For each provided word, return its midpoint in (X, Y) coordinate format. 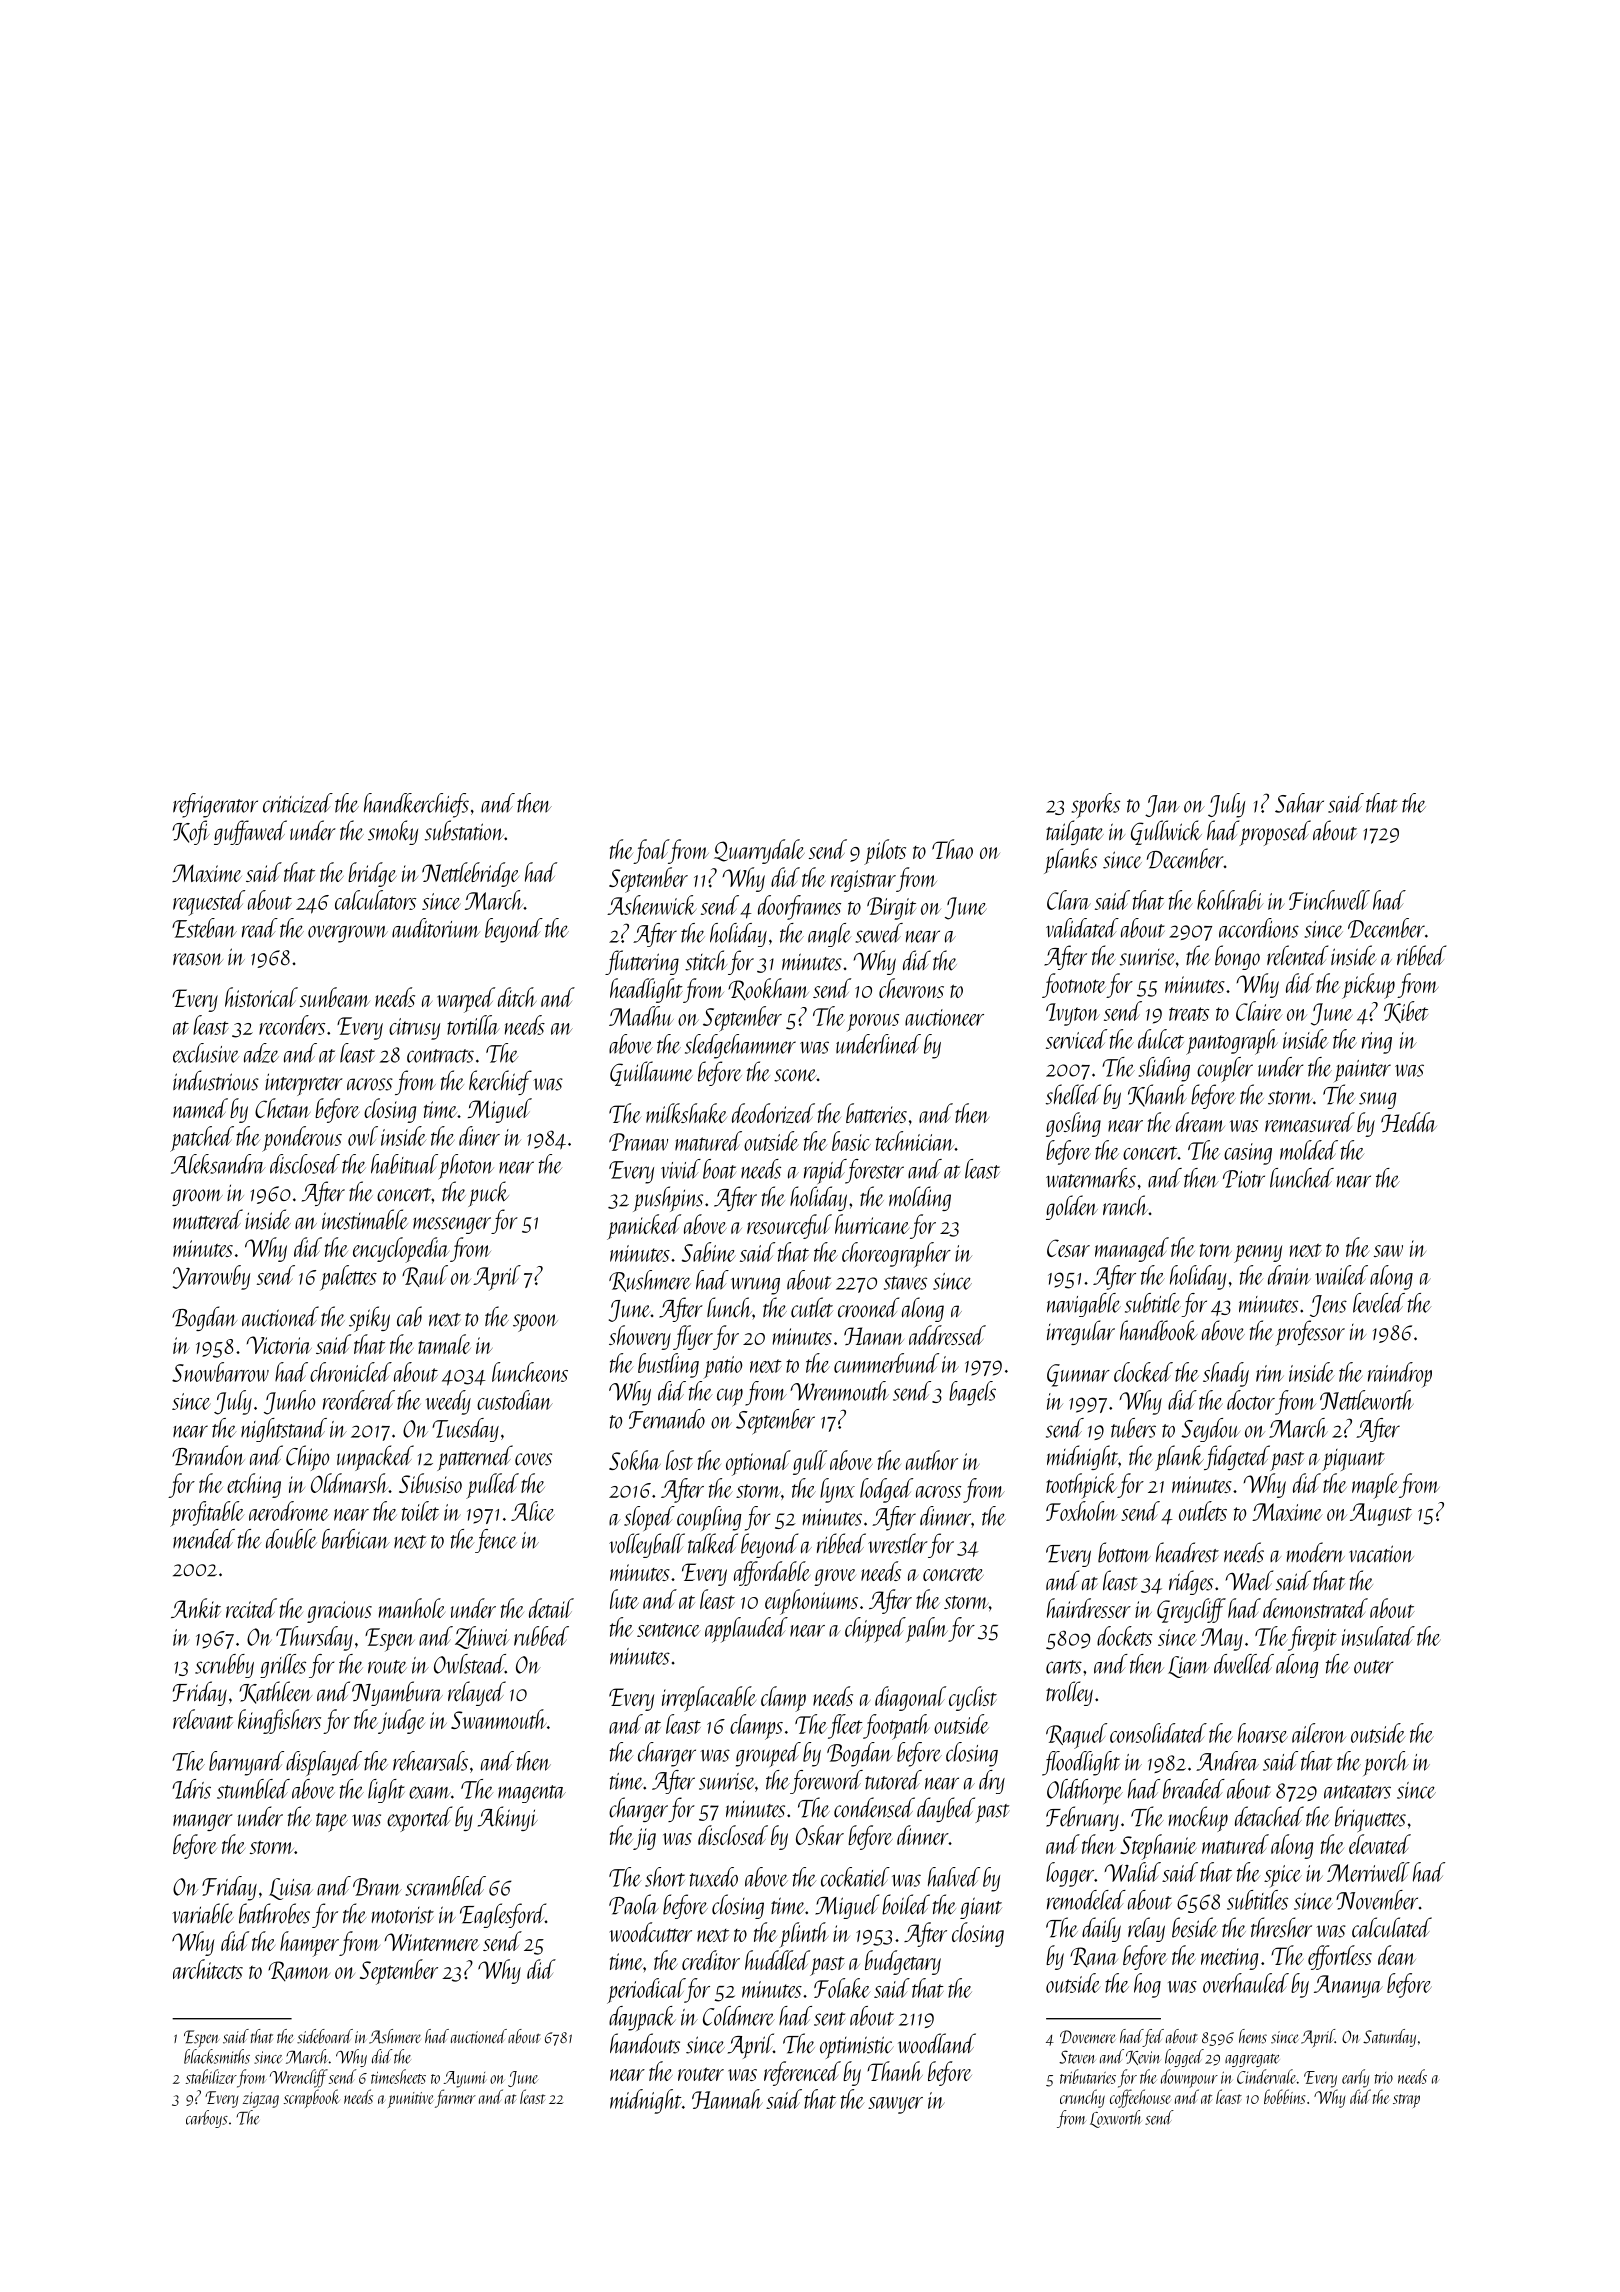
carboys (207, 2119)
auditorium (436, 928)
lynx (837, 1490)
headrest (1187, 1552)
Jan (1162, 806)
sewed (879, 933)
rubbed (541, 1636)
